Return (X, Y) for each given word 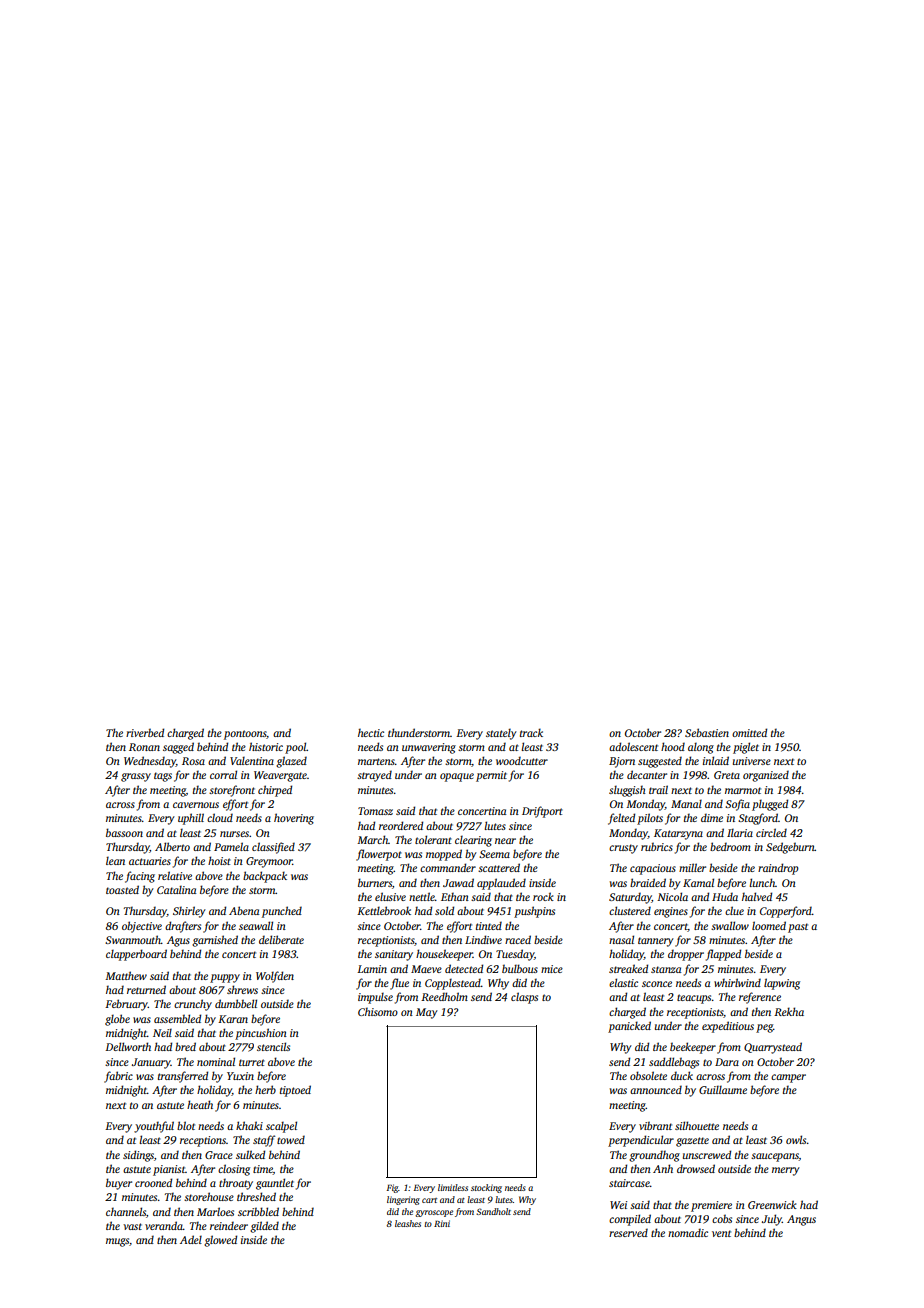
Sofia (737, 805)
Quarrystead (773, 1048)
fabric (118, 1077)
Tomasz (375, 811)
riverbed (145, 732)
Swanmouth (133, 939)
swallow (730, 925)
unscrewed (707, 1154)
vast (132, 1226)
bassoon (124, 832)
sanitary (394, 955)
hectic (371, 732)
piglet (746, 748)
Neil (162, 1032)
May (427, 1013)
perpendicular (641, 1141)
